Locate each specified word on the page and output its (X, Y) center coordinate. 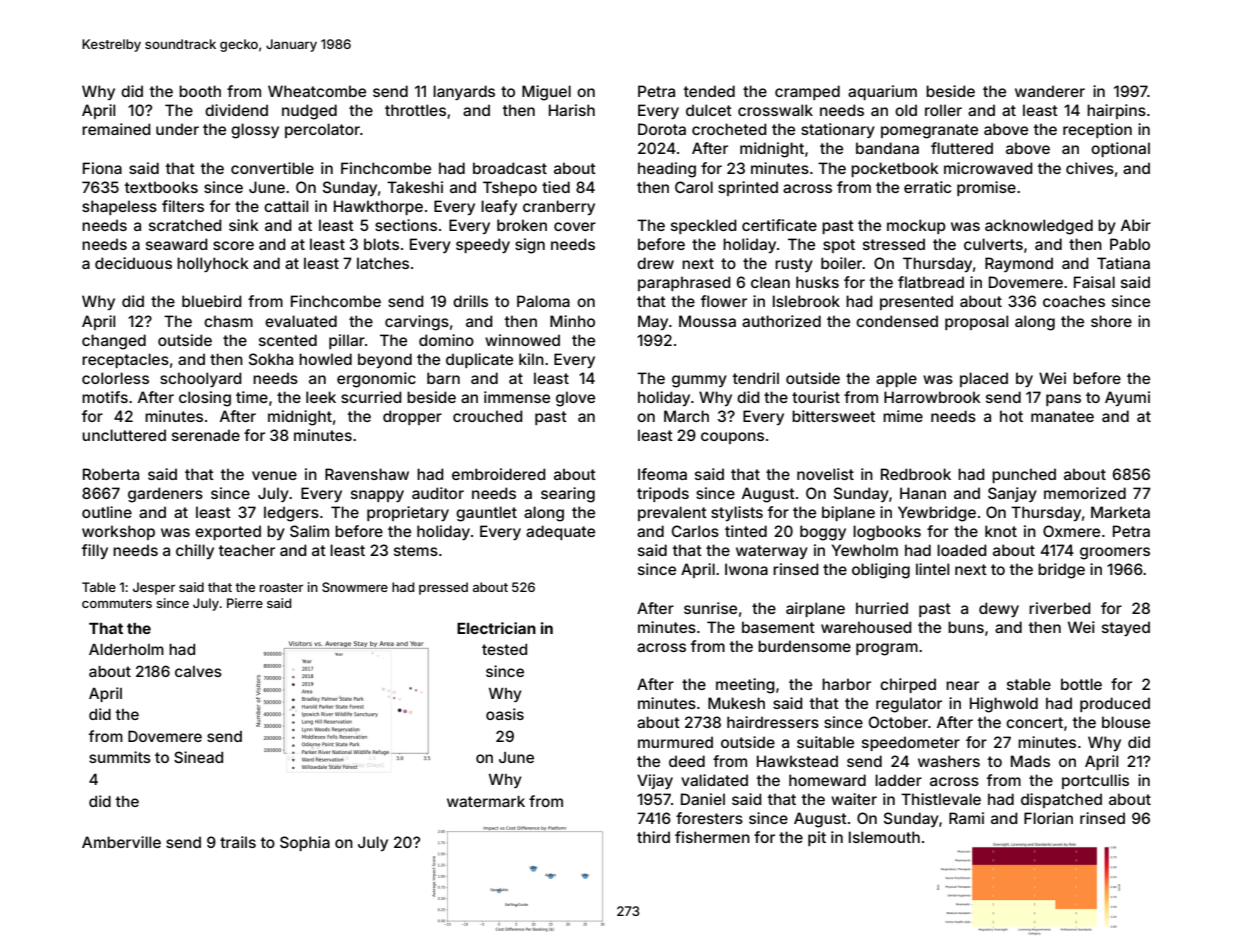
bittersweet (833, 416)
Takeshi (415, 187)
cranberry (559, 207)
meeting (745, 686)
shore (1111, 321)
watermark (486, 801)
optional (1120, 149)
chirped (908, 685)
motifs (105, 397)
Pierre (245, 603)
